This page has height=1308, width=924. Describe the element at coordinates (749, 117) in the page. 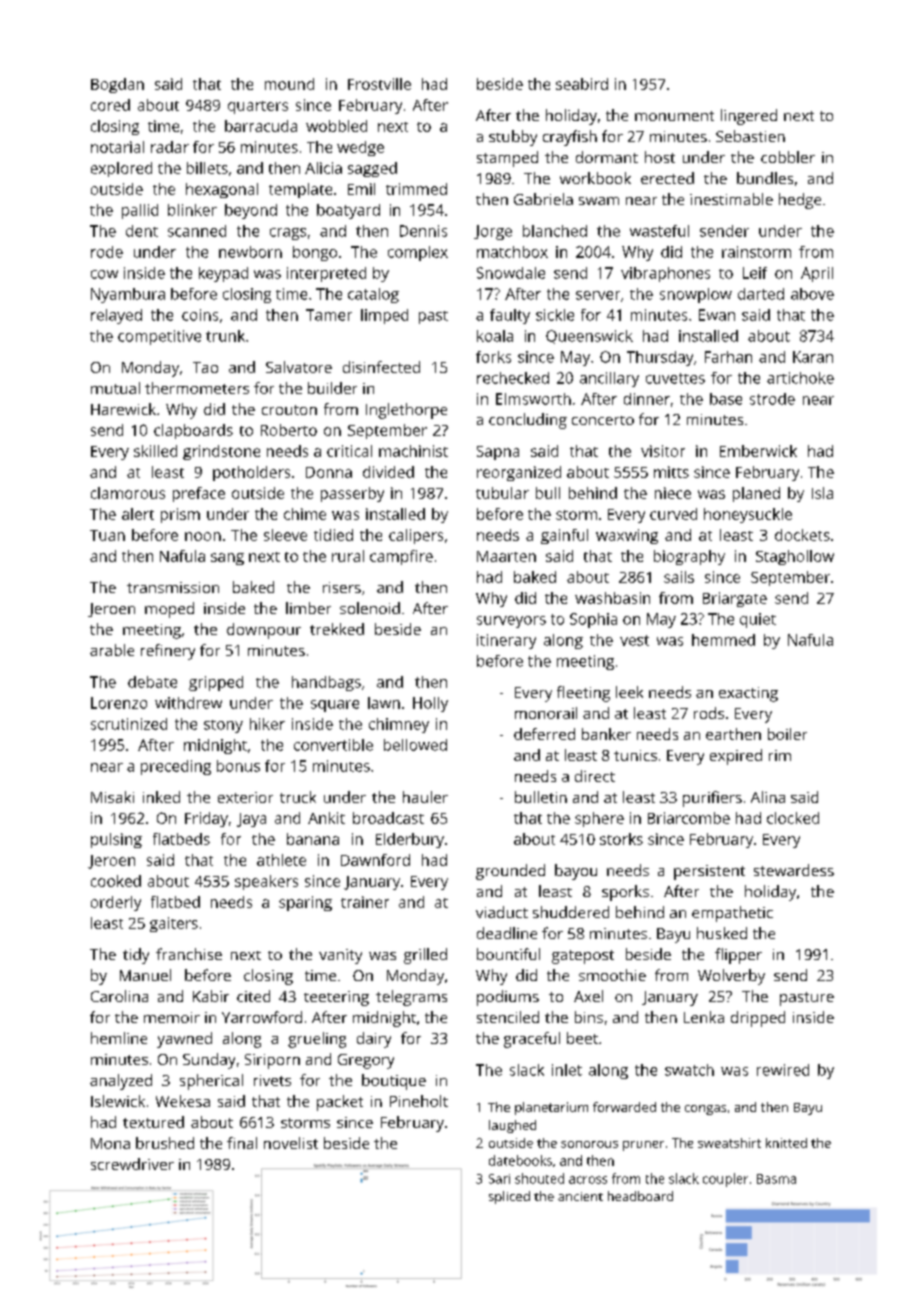

I see `lingered` at that location.
